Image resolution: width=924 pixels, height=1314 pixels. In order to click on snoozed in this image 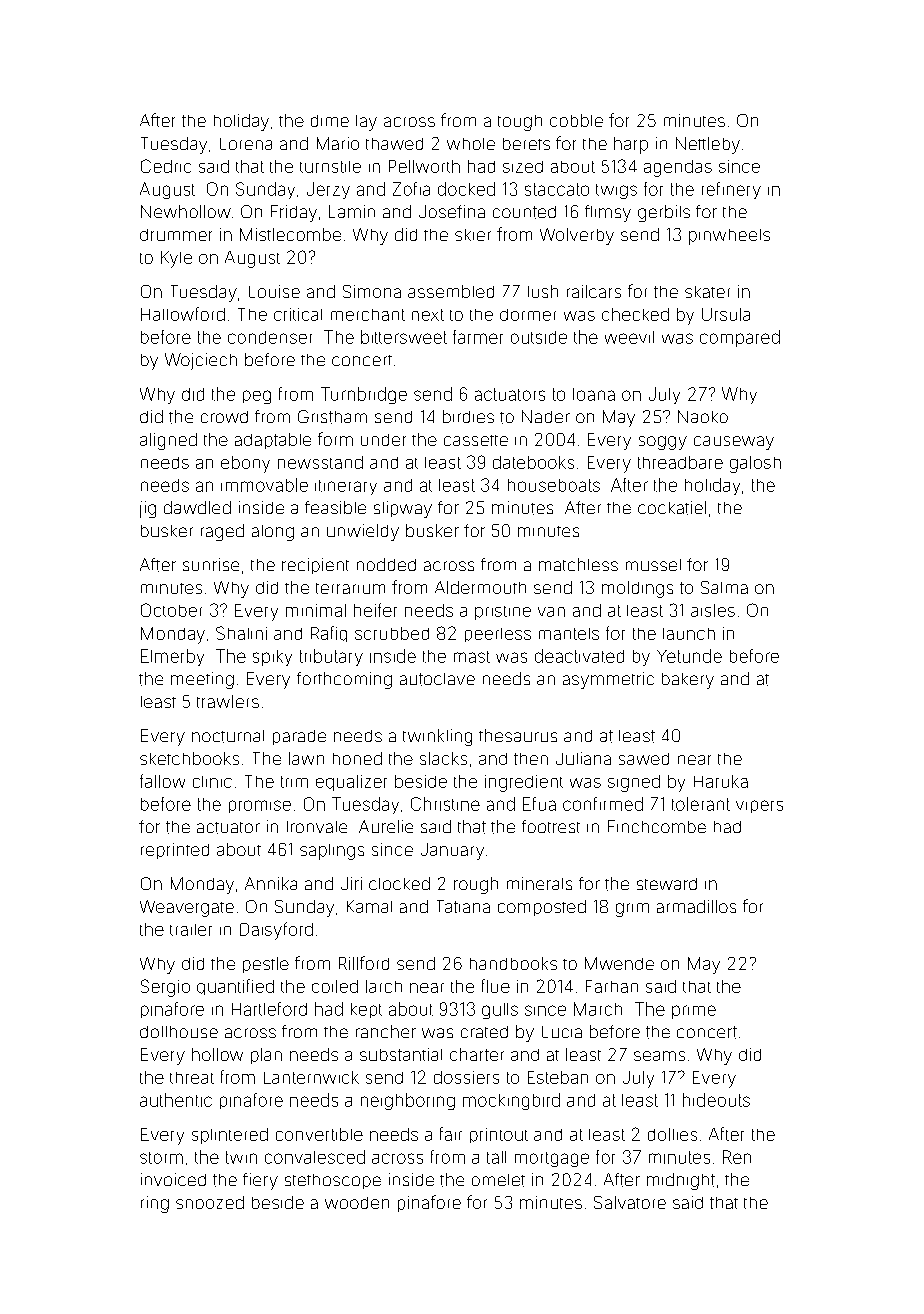, I will do `click(210, 1202)`.
